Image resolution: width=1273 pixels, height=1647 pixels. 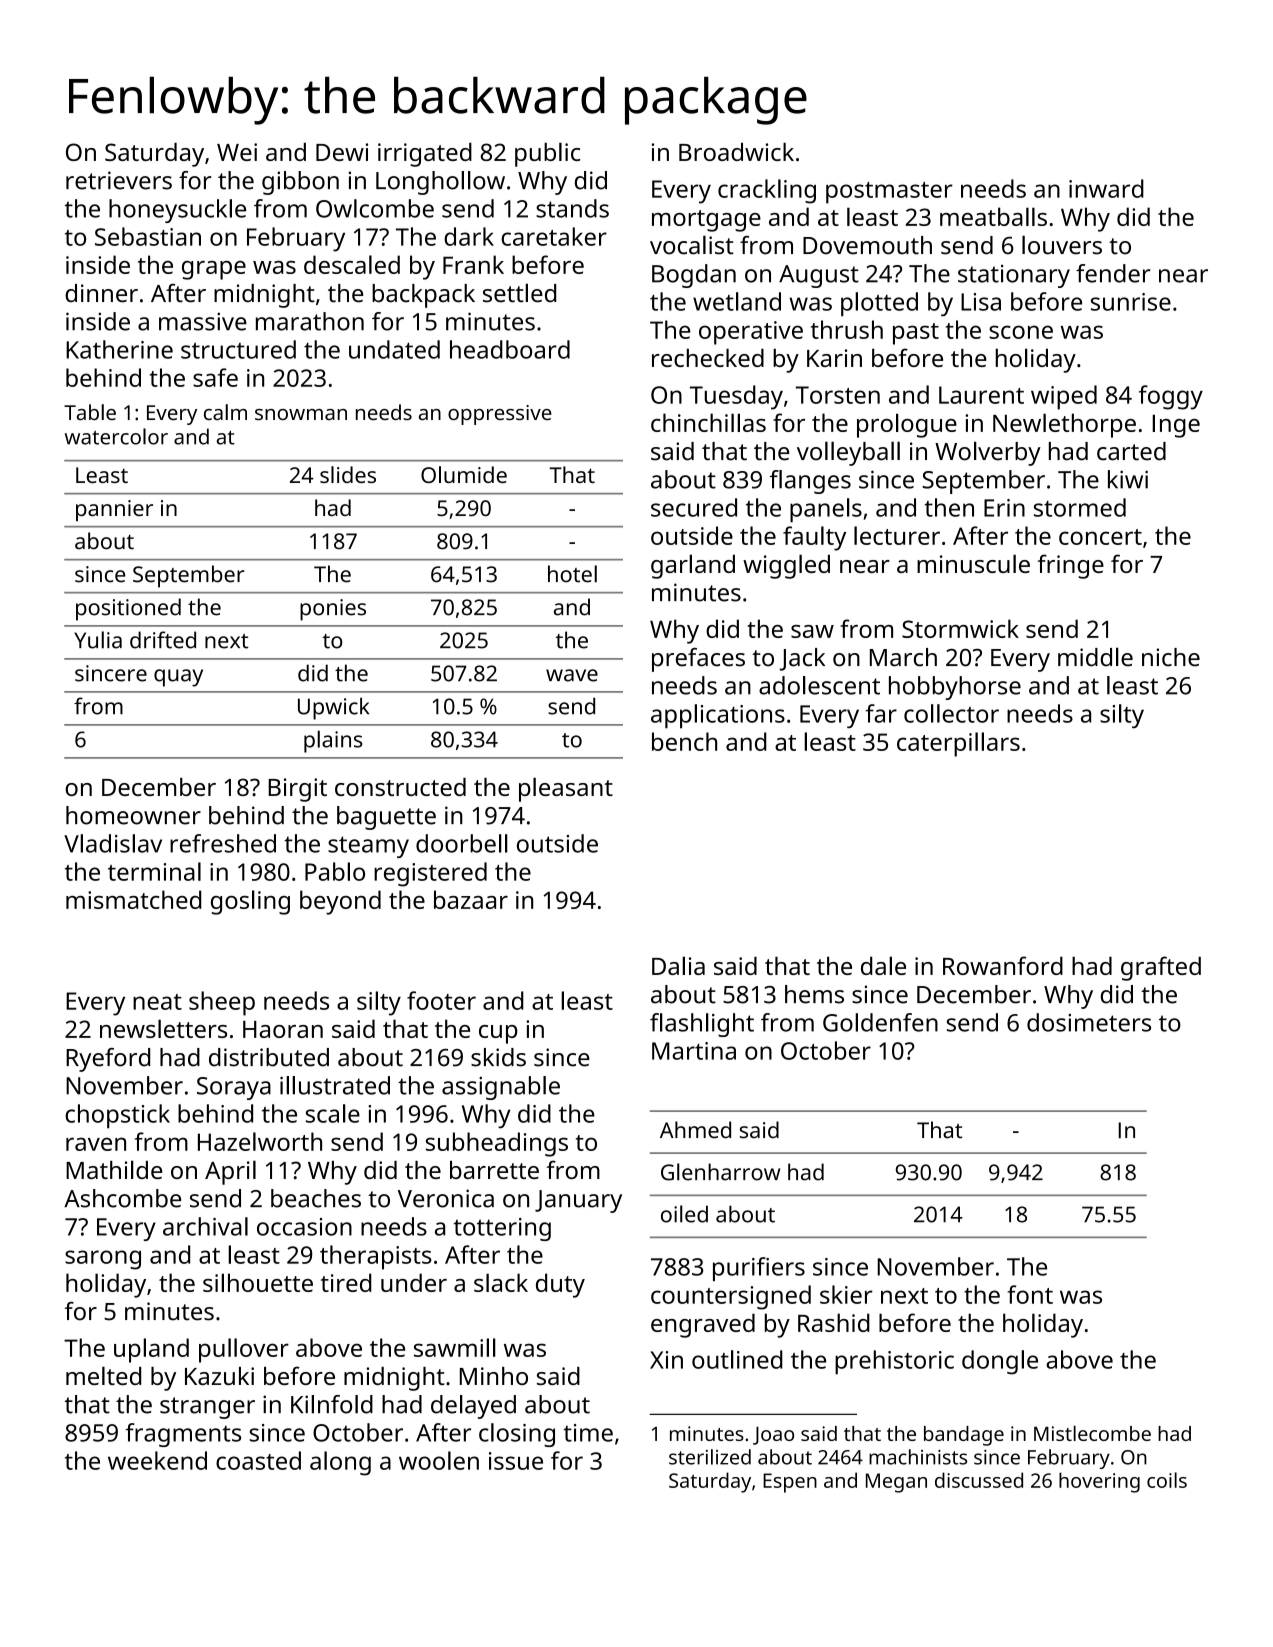 I want to click on font, so click(x=1030, y=1294).
